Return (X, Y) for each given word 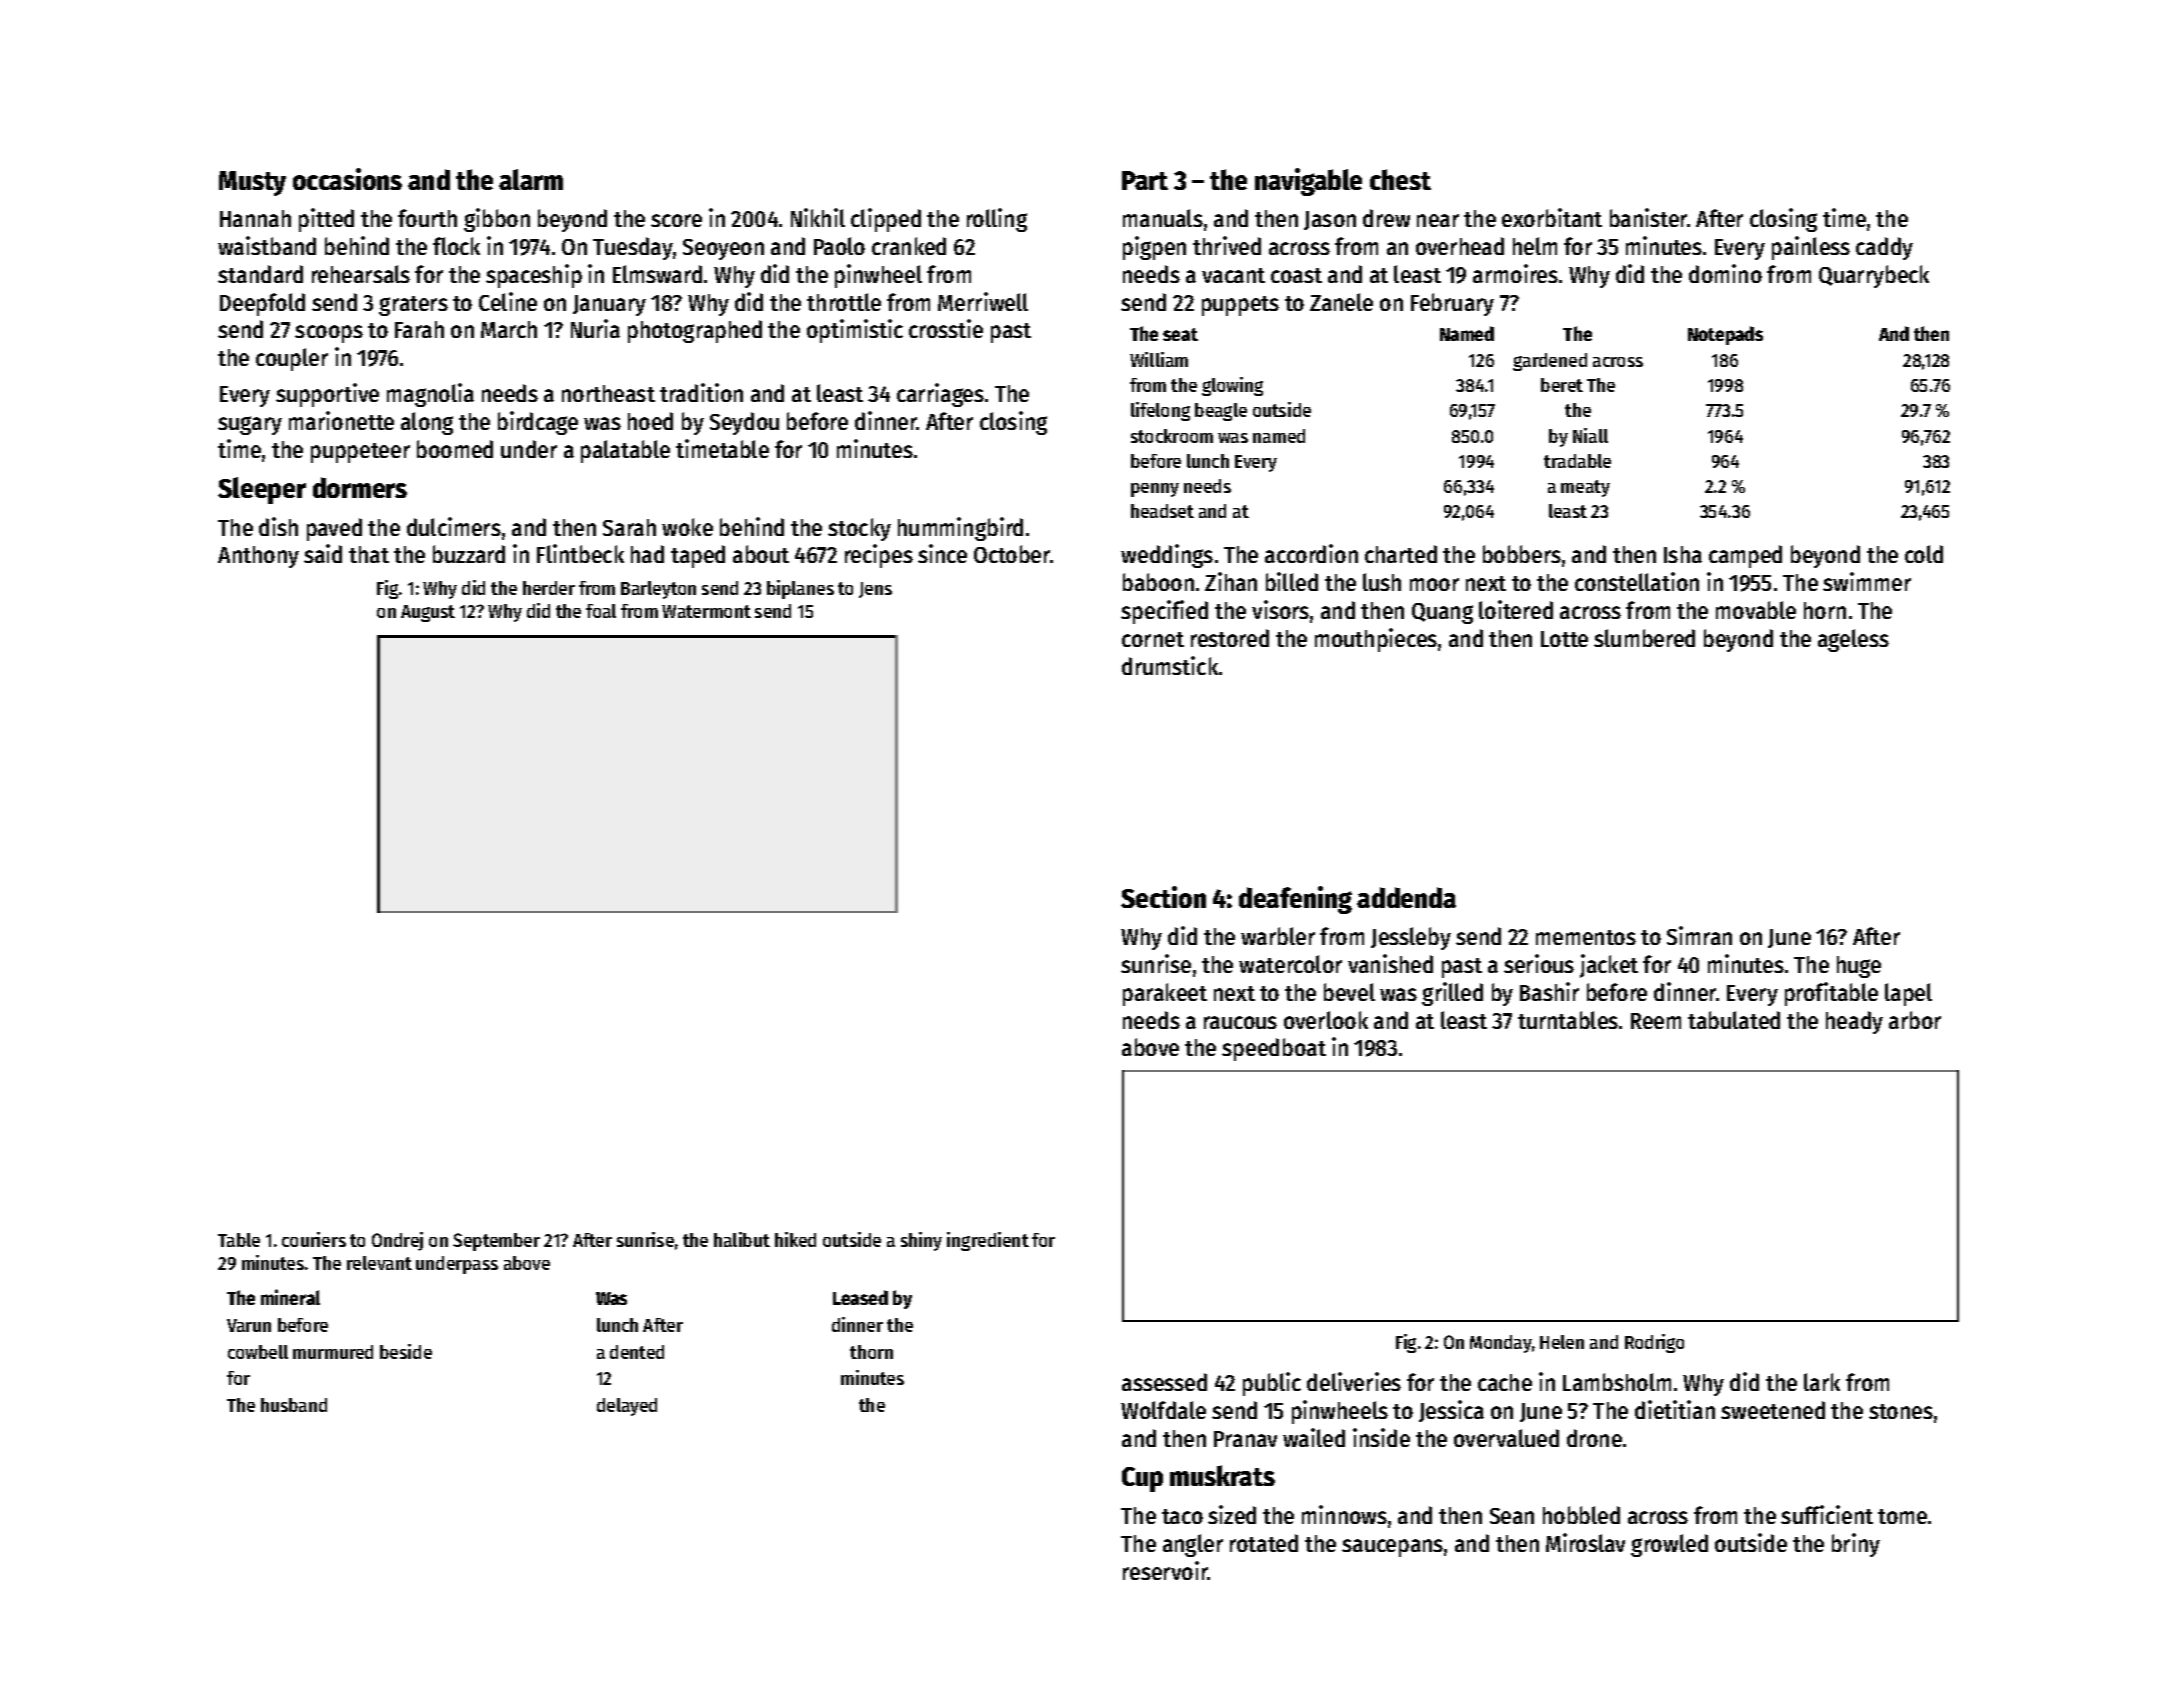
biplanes (800, 589)
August (428, 613)
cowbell (258, 1352)
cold (1924, 554)
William (1159, 359)
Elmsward (657, 274)
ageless (1853, 640)
